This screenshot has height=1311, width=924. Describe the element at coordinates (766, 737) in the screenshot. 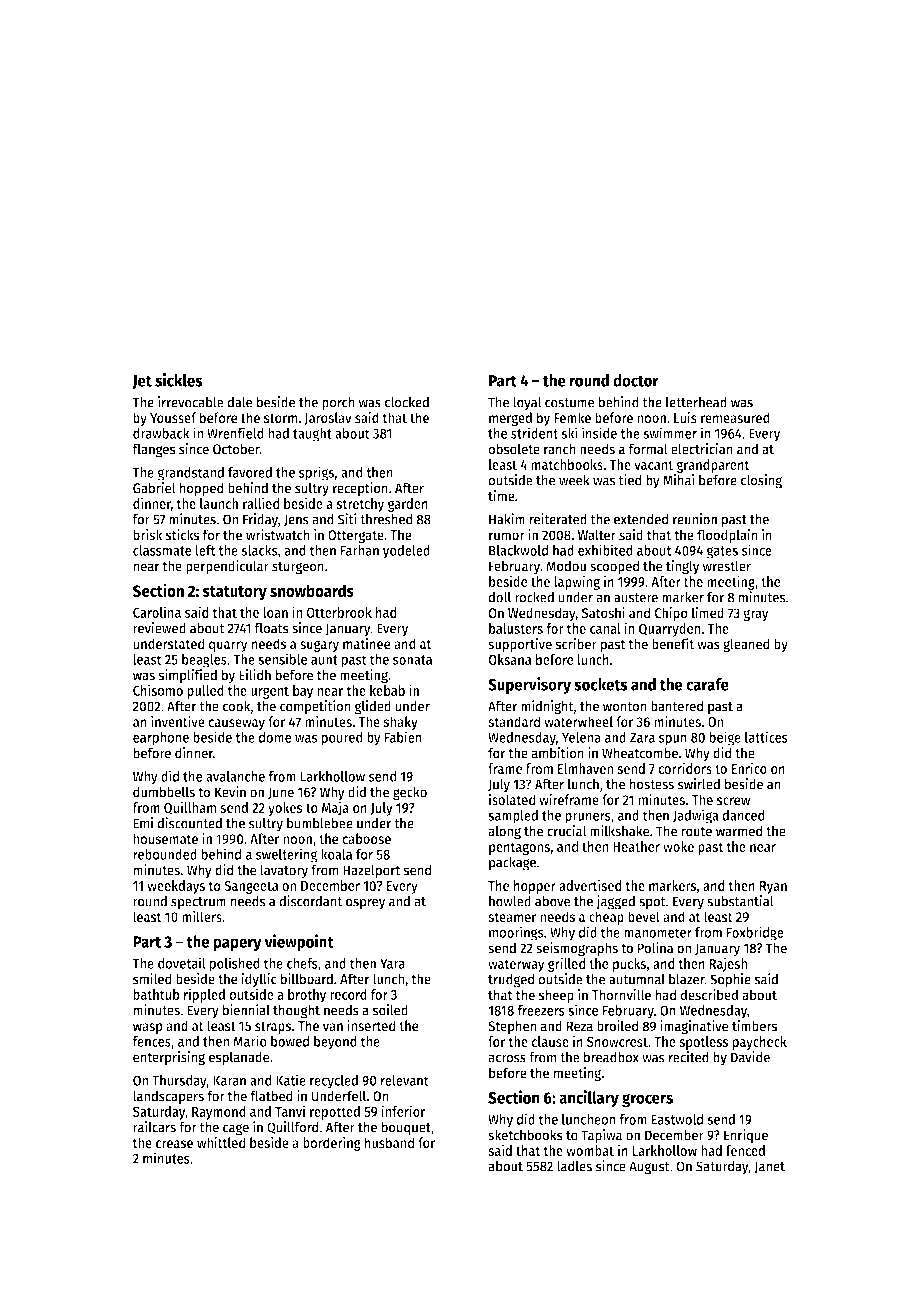

I see `lattices` at that location.
